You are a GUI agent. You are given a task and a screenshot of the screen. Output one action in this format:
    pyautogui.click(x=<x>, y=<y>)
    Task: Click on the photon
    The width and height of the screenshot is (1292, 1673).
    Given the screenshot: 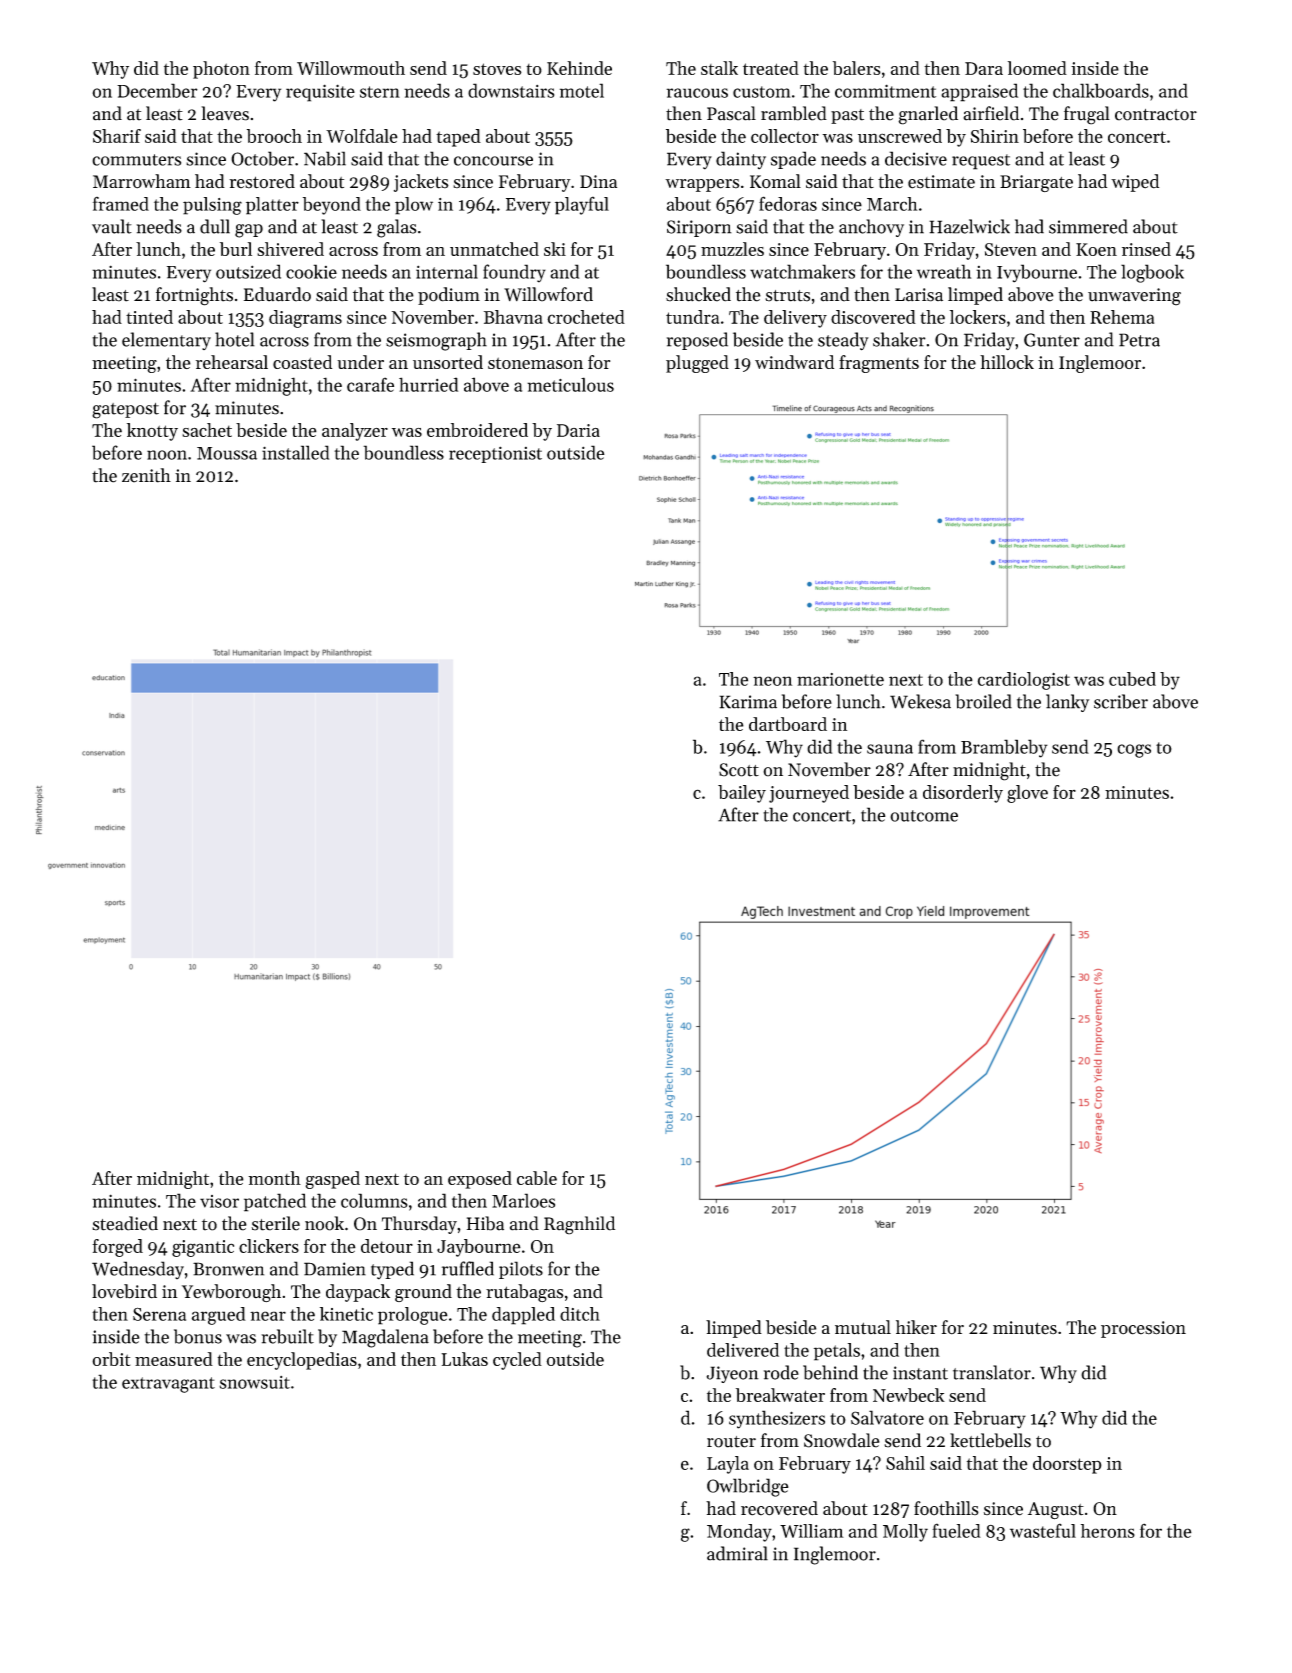 What is the action you would take?
    pyautogui.click(x=221, y=70)
